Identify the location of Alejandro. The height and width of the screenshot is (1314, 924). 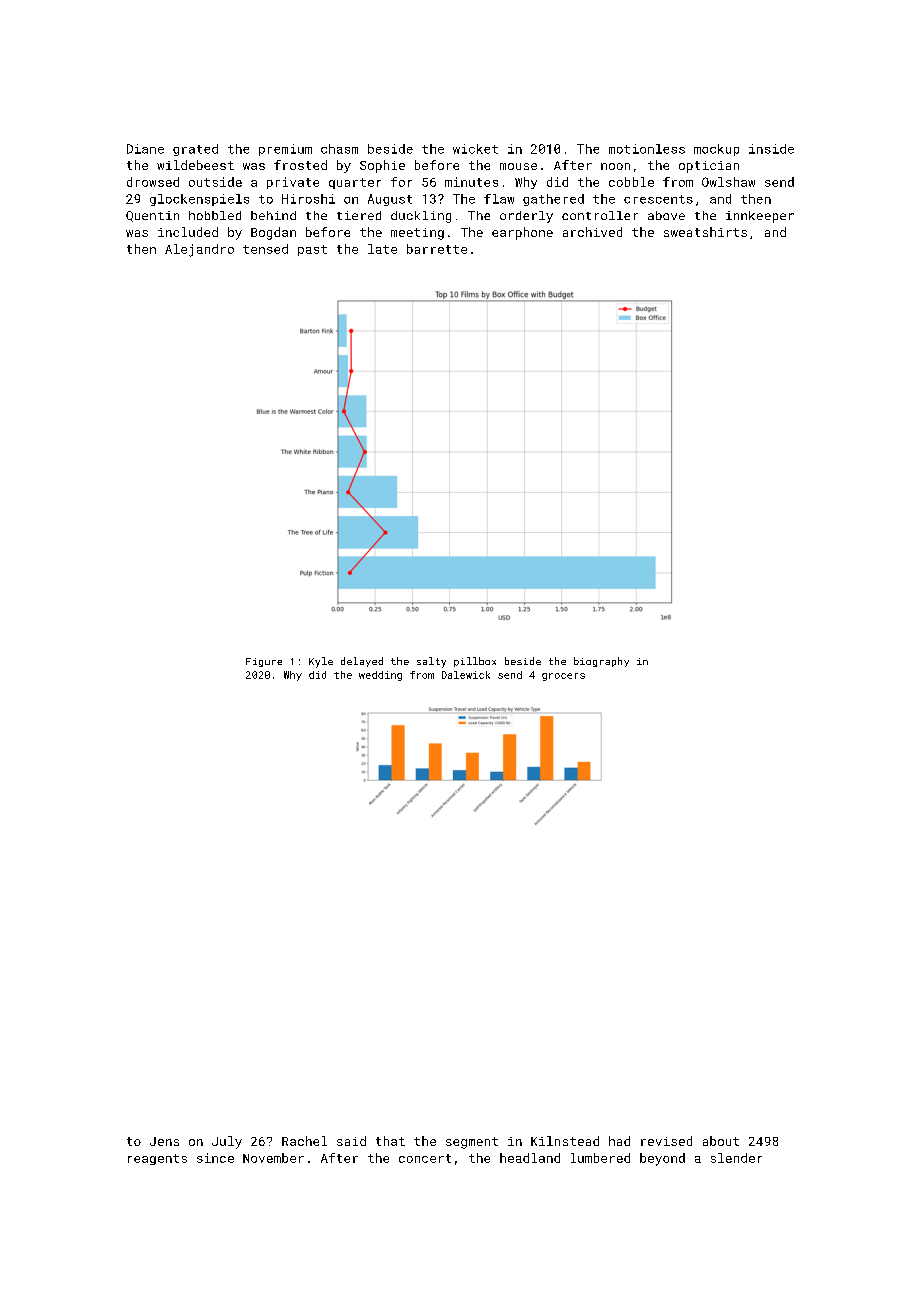
(199, 250).
